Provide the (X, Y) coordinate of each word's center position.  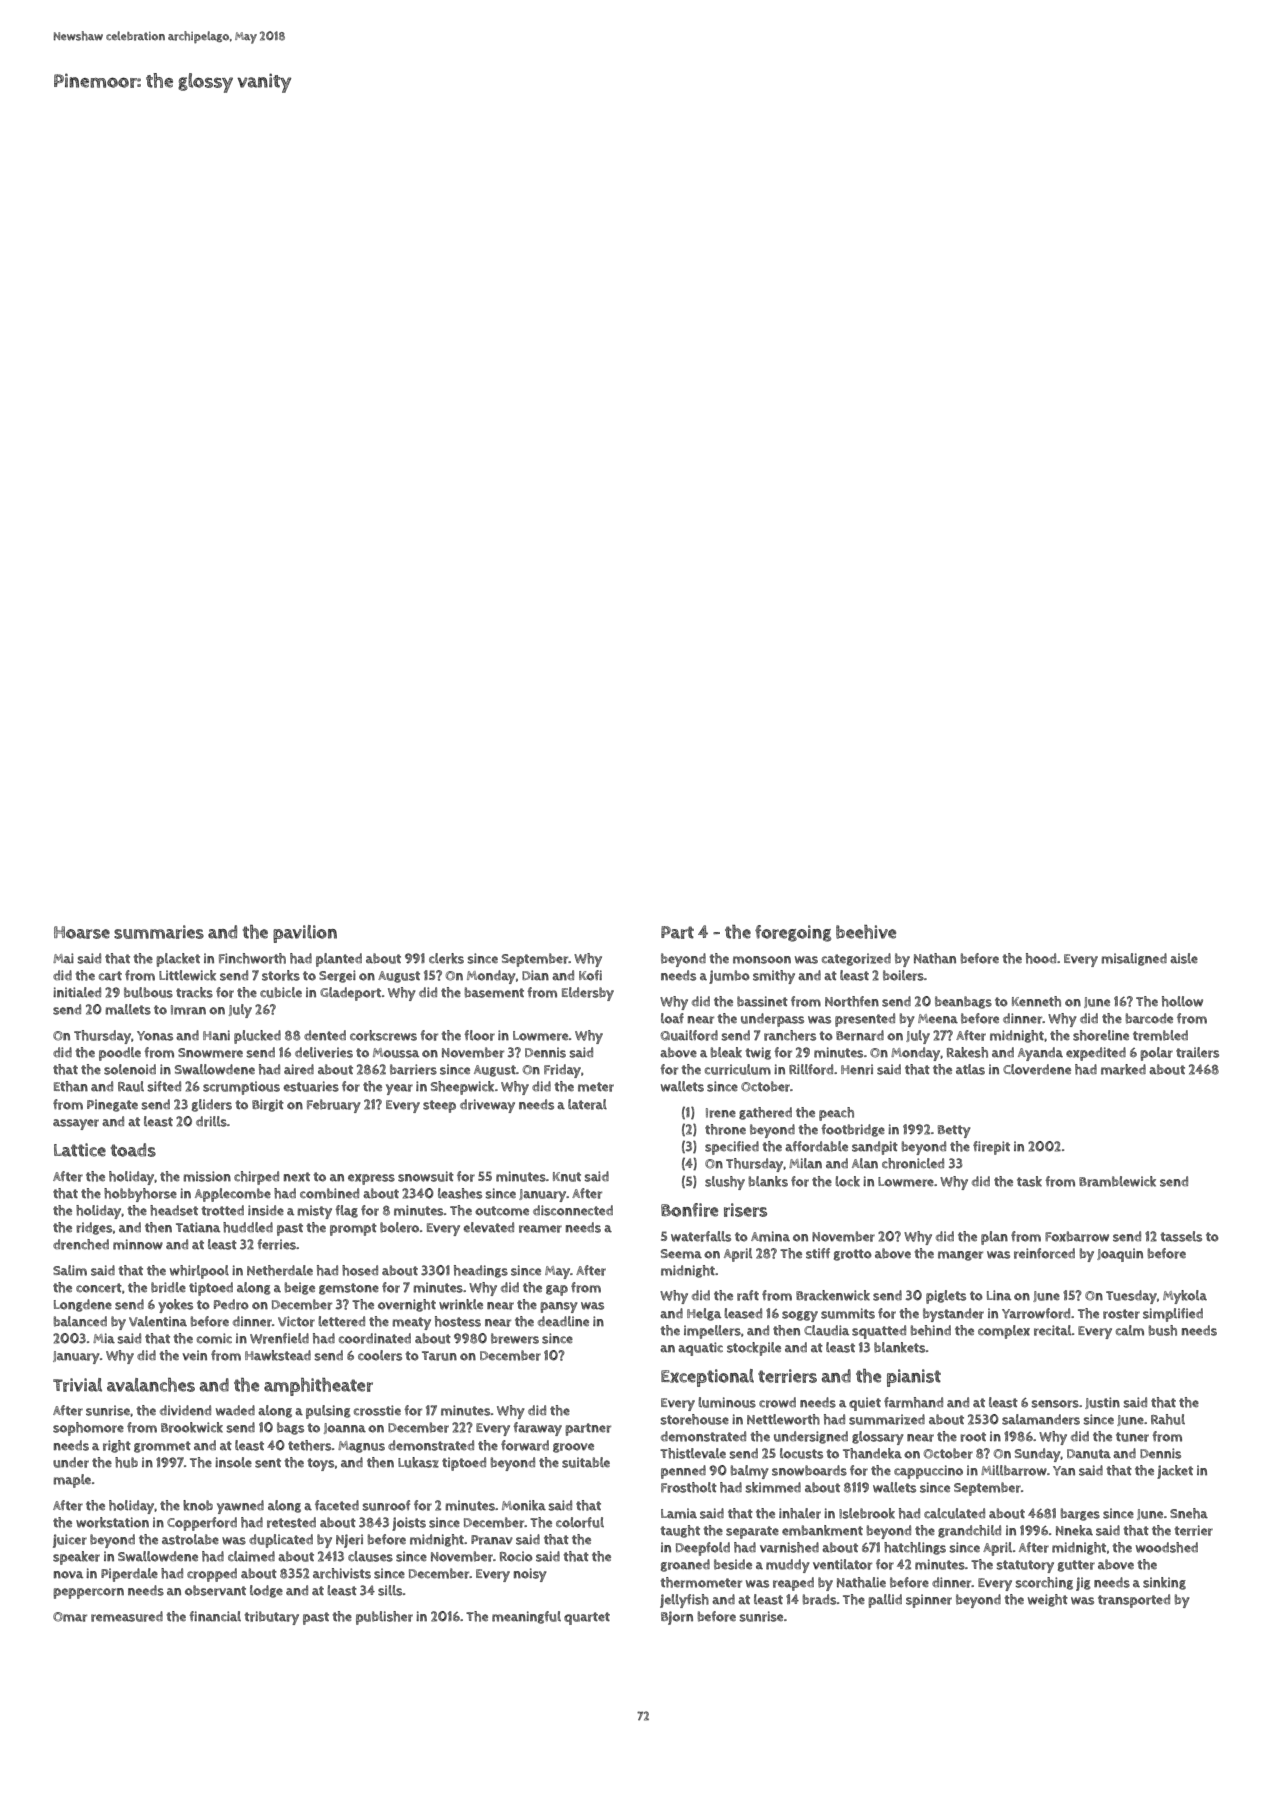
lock (847, 1181)
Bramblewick (1117, 1181)
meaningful (526, 1617)
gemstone (349, 1289)
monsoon (762, 960)
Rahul (1168, 1419)
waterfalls (701, 1236)
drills (211, 1121)
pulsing (328, 1412)
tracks (194, 992)
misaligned (1134, 959)
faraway (537, 1429)
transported (1134, 1601)
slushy (725, 1183)
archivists (342, 1573)
